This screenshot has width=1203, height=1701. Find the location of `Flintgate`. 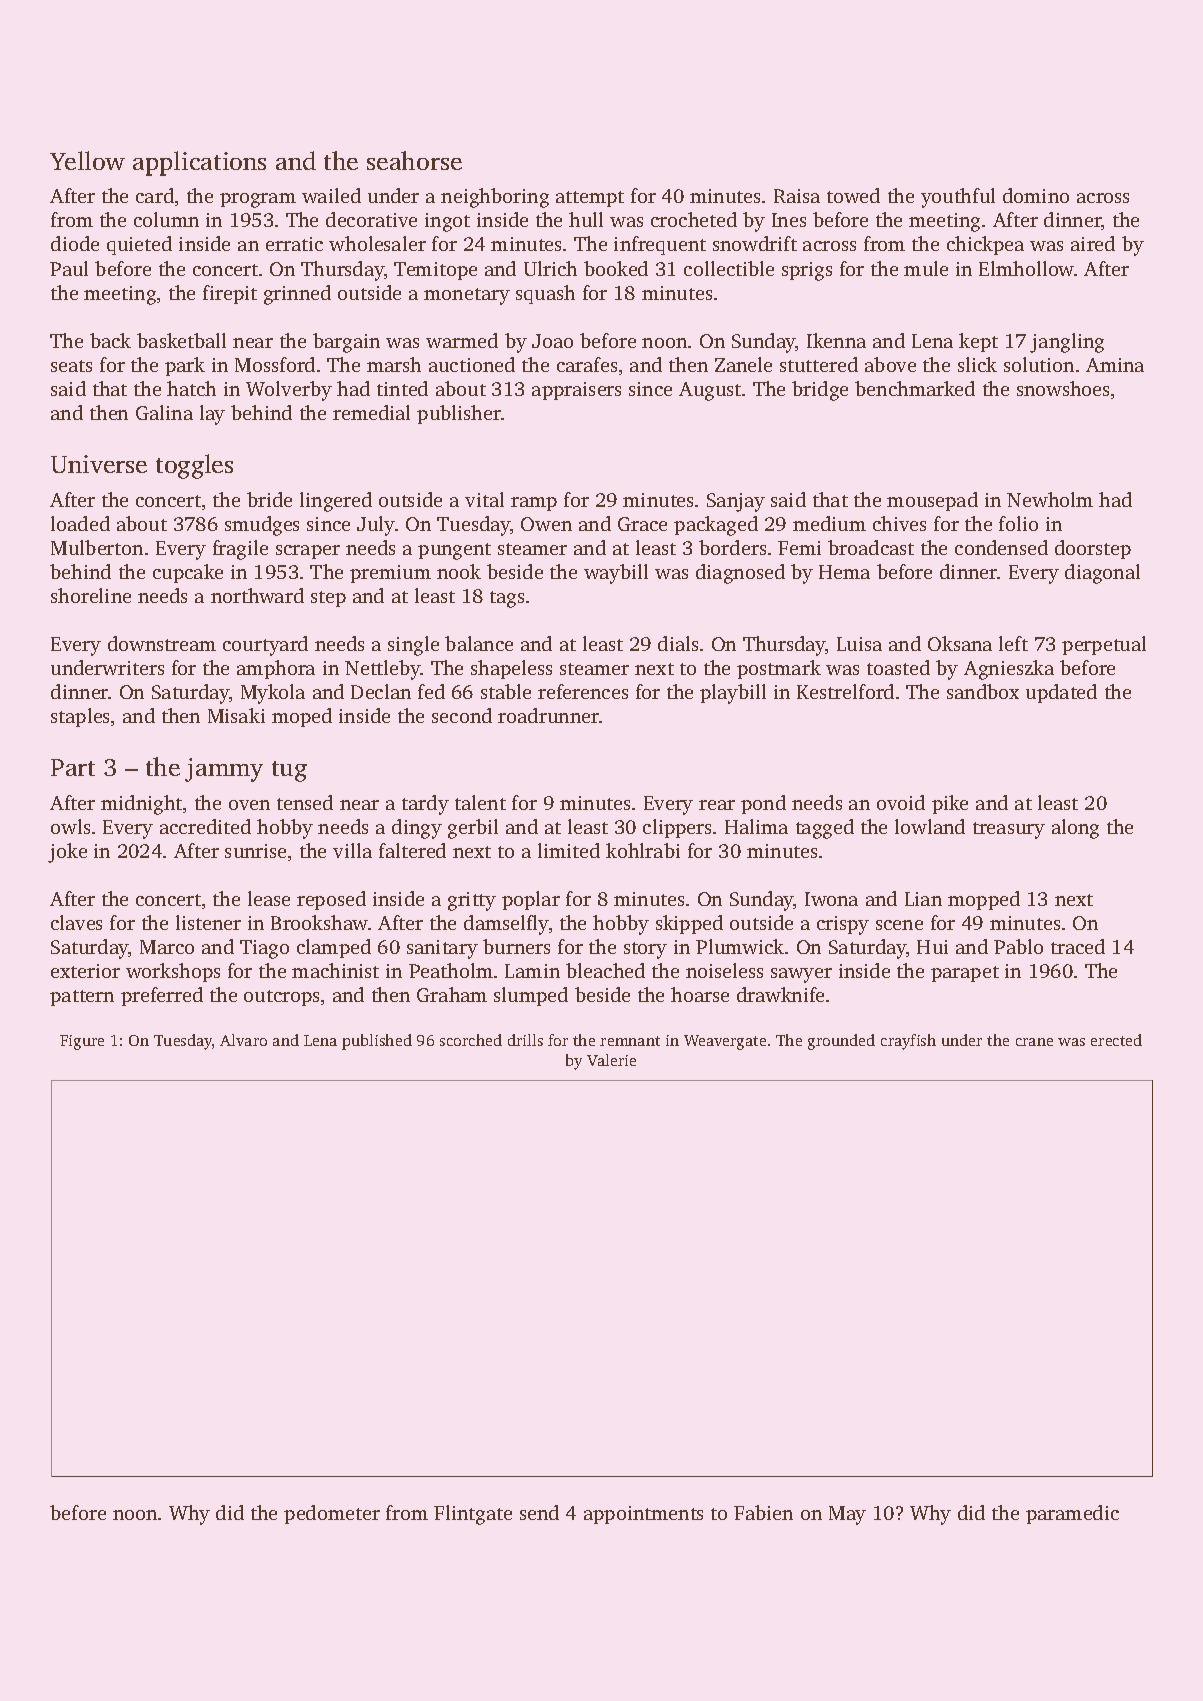

Flintgate is located at coordinates (473, 1515).
